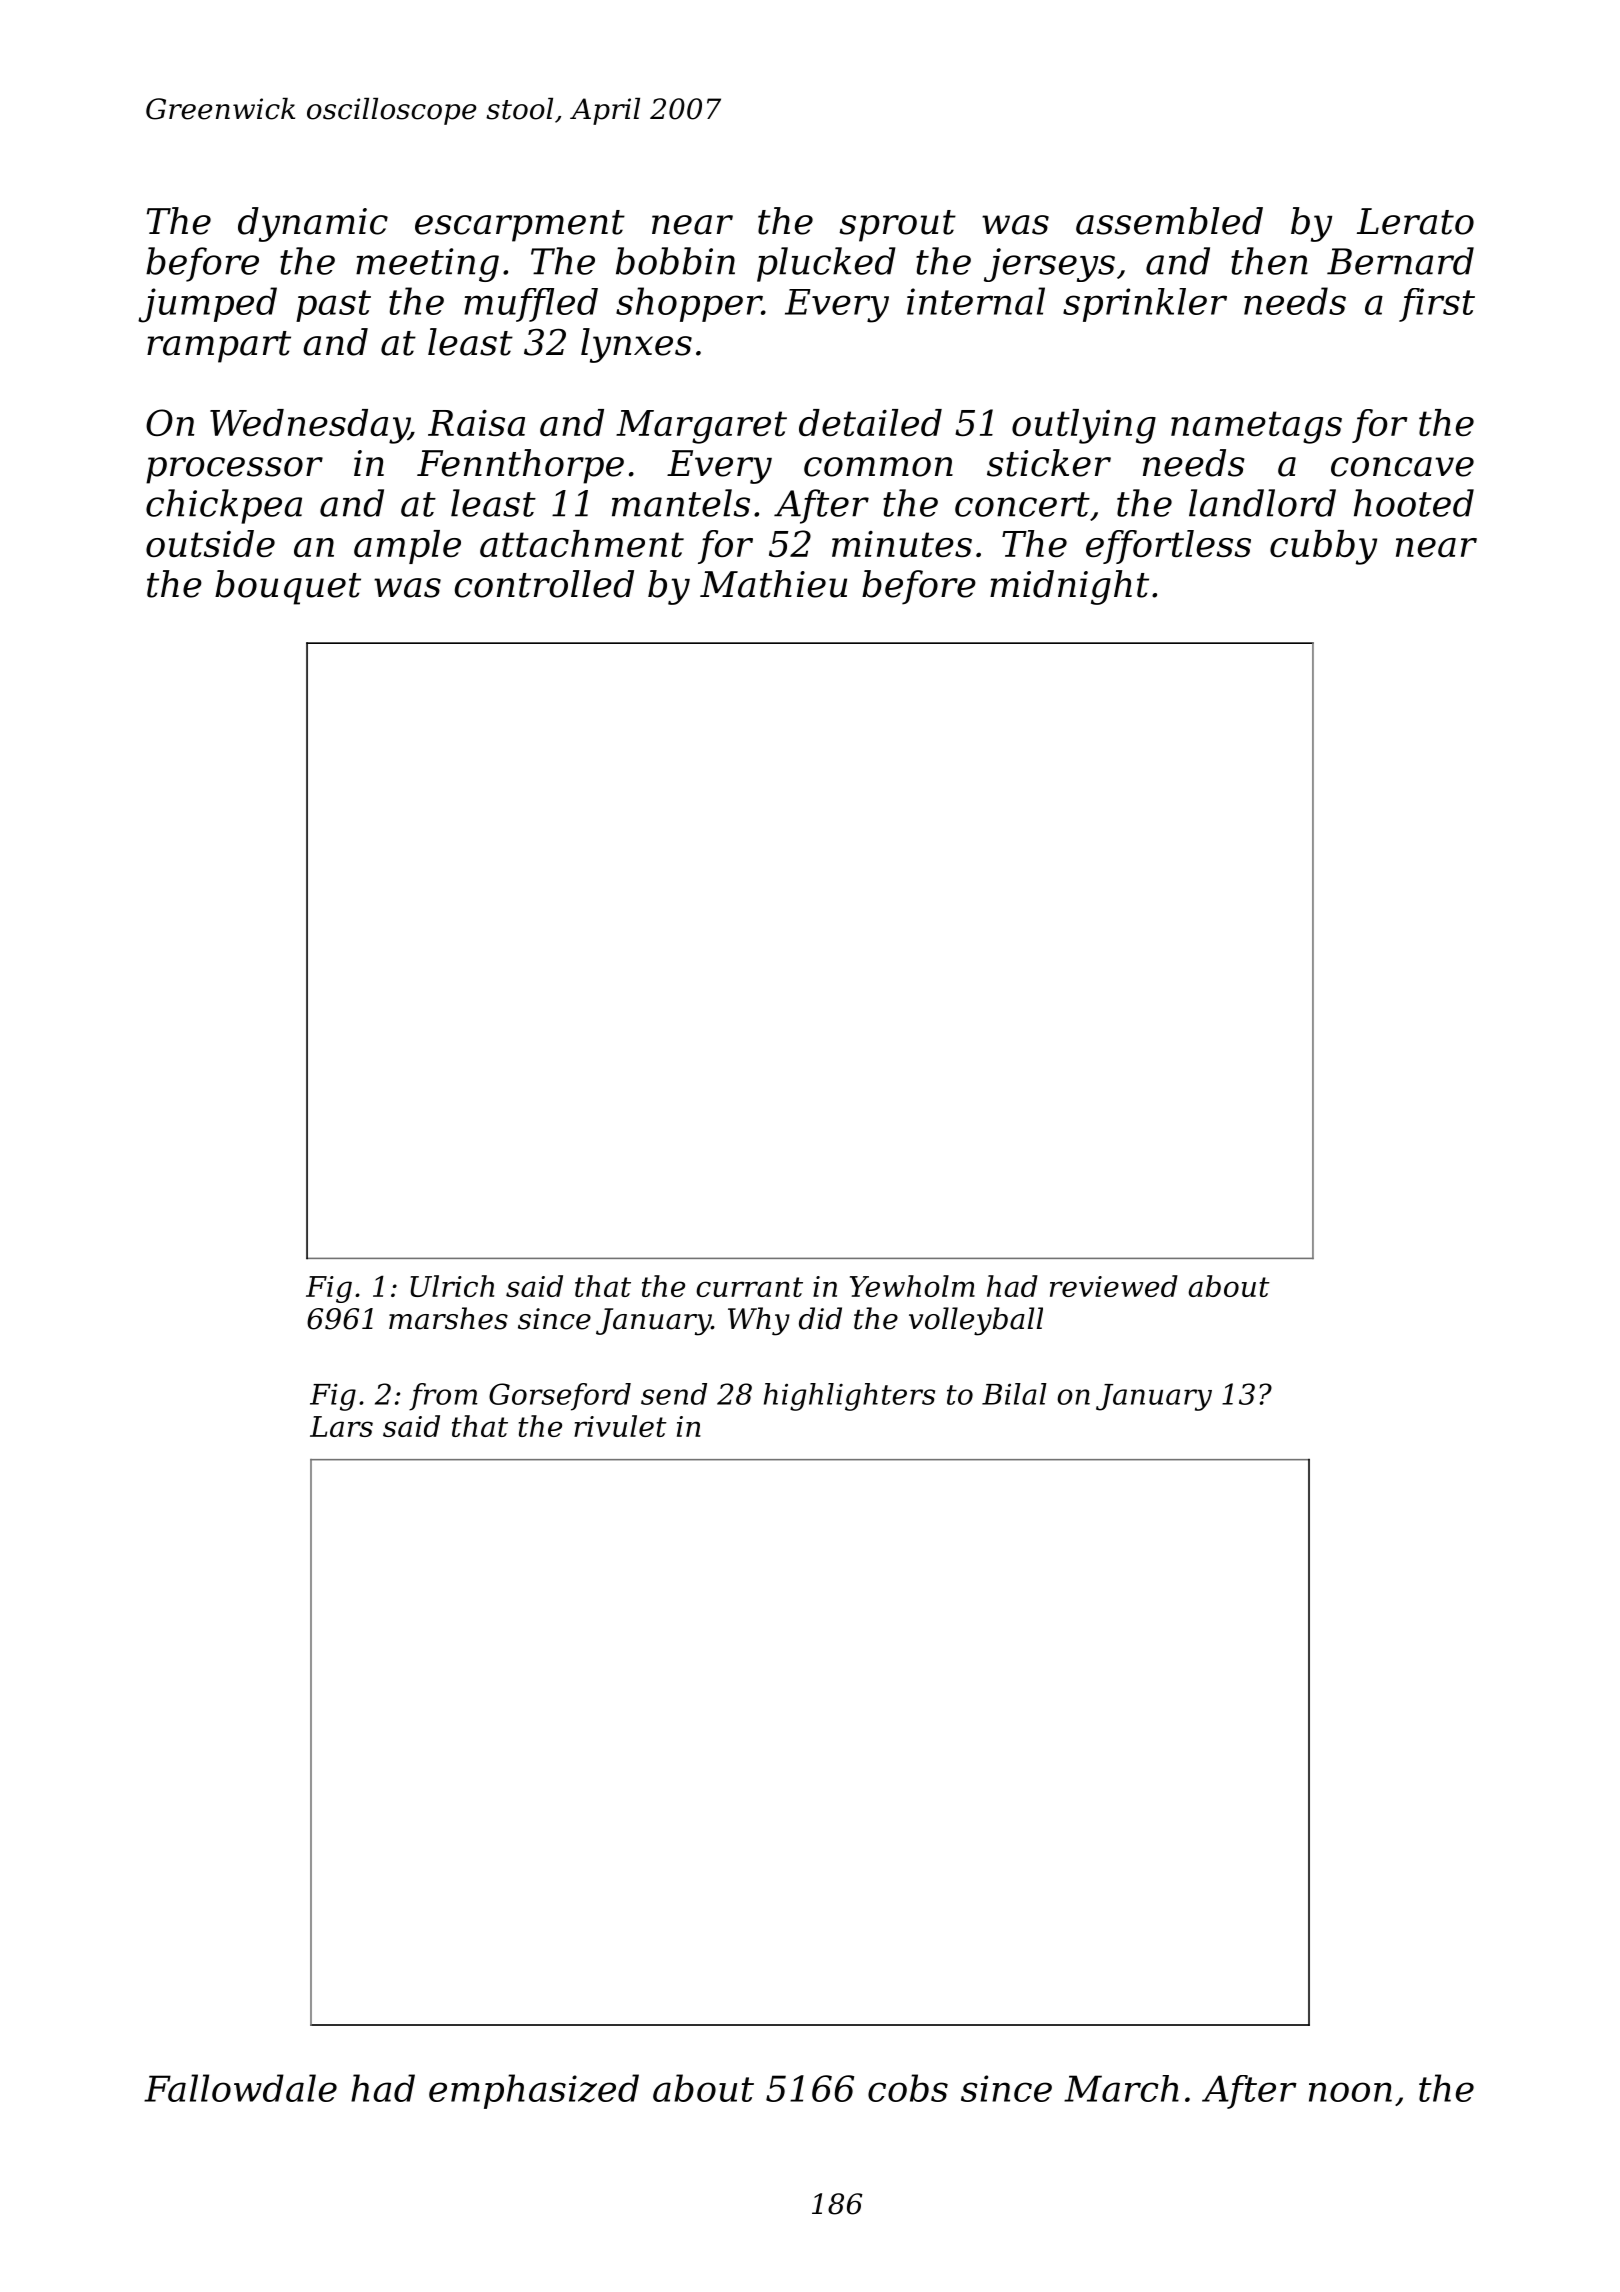 Image resolution: width=1620 pixels, height=2292 pixels. I want to click on noon, so click(1350, 2092).
